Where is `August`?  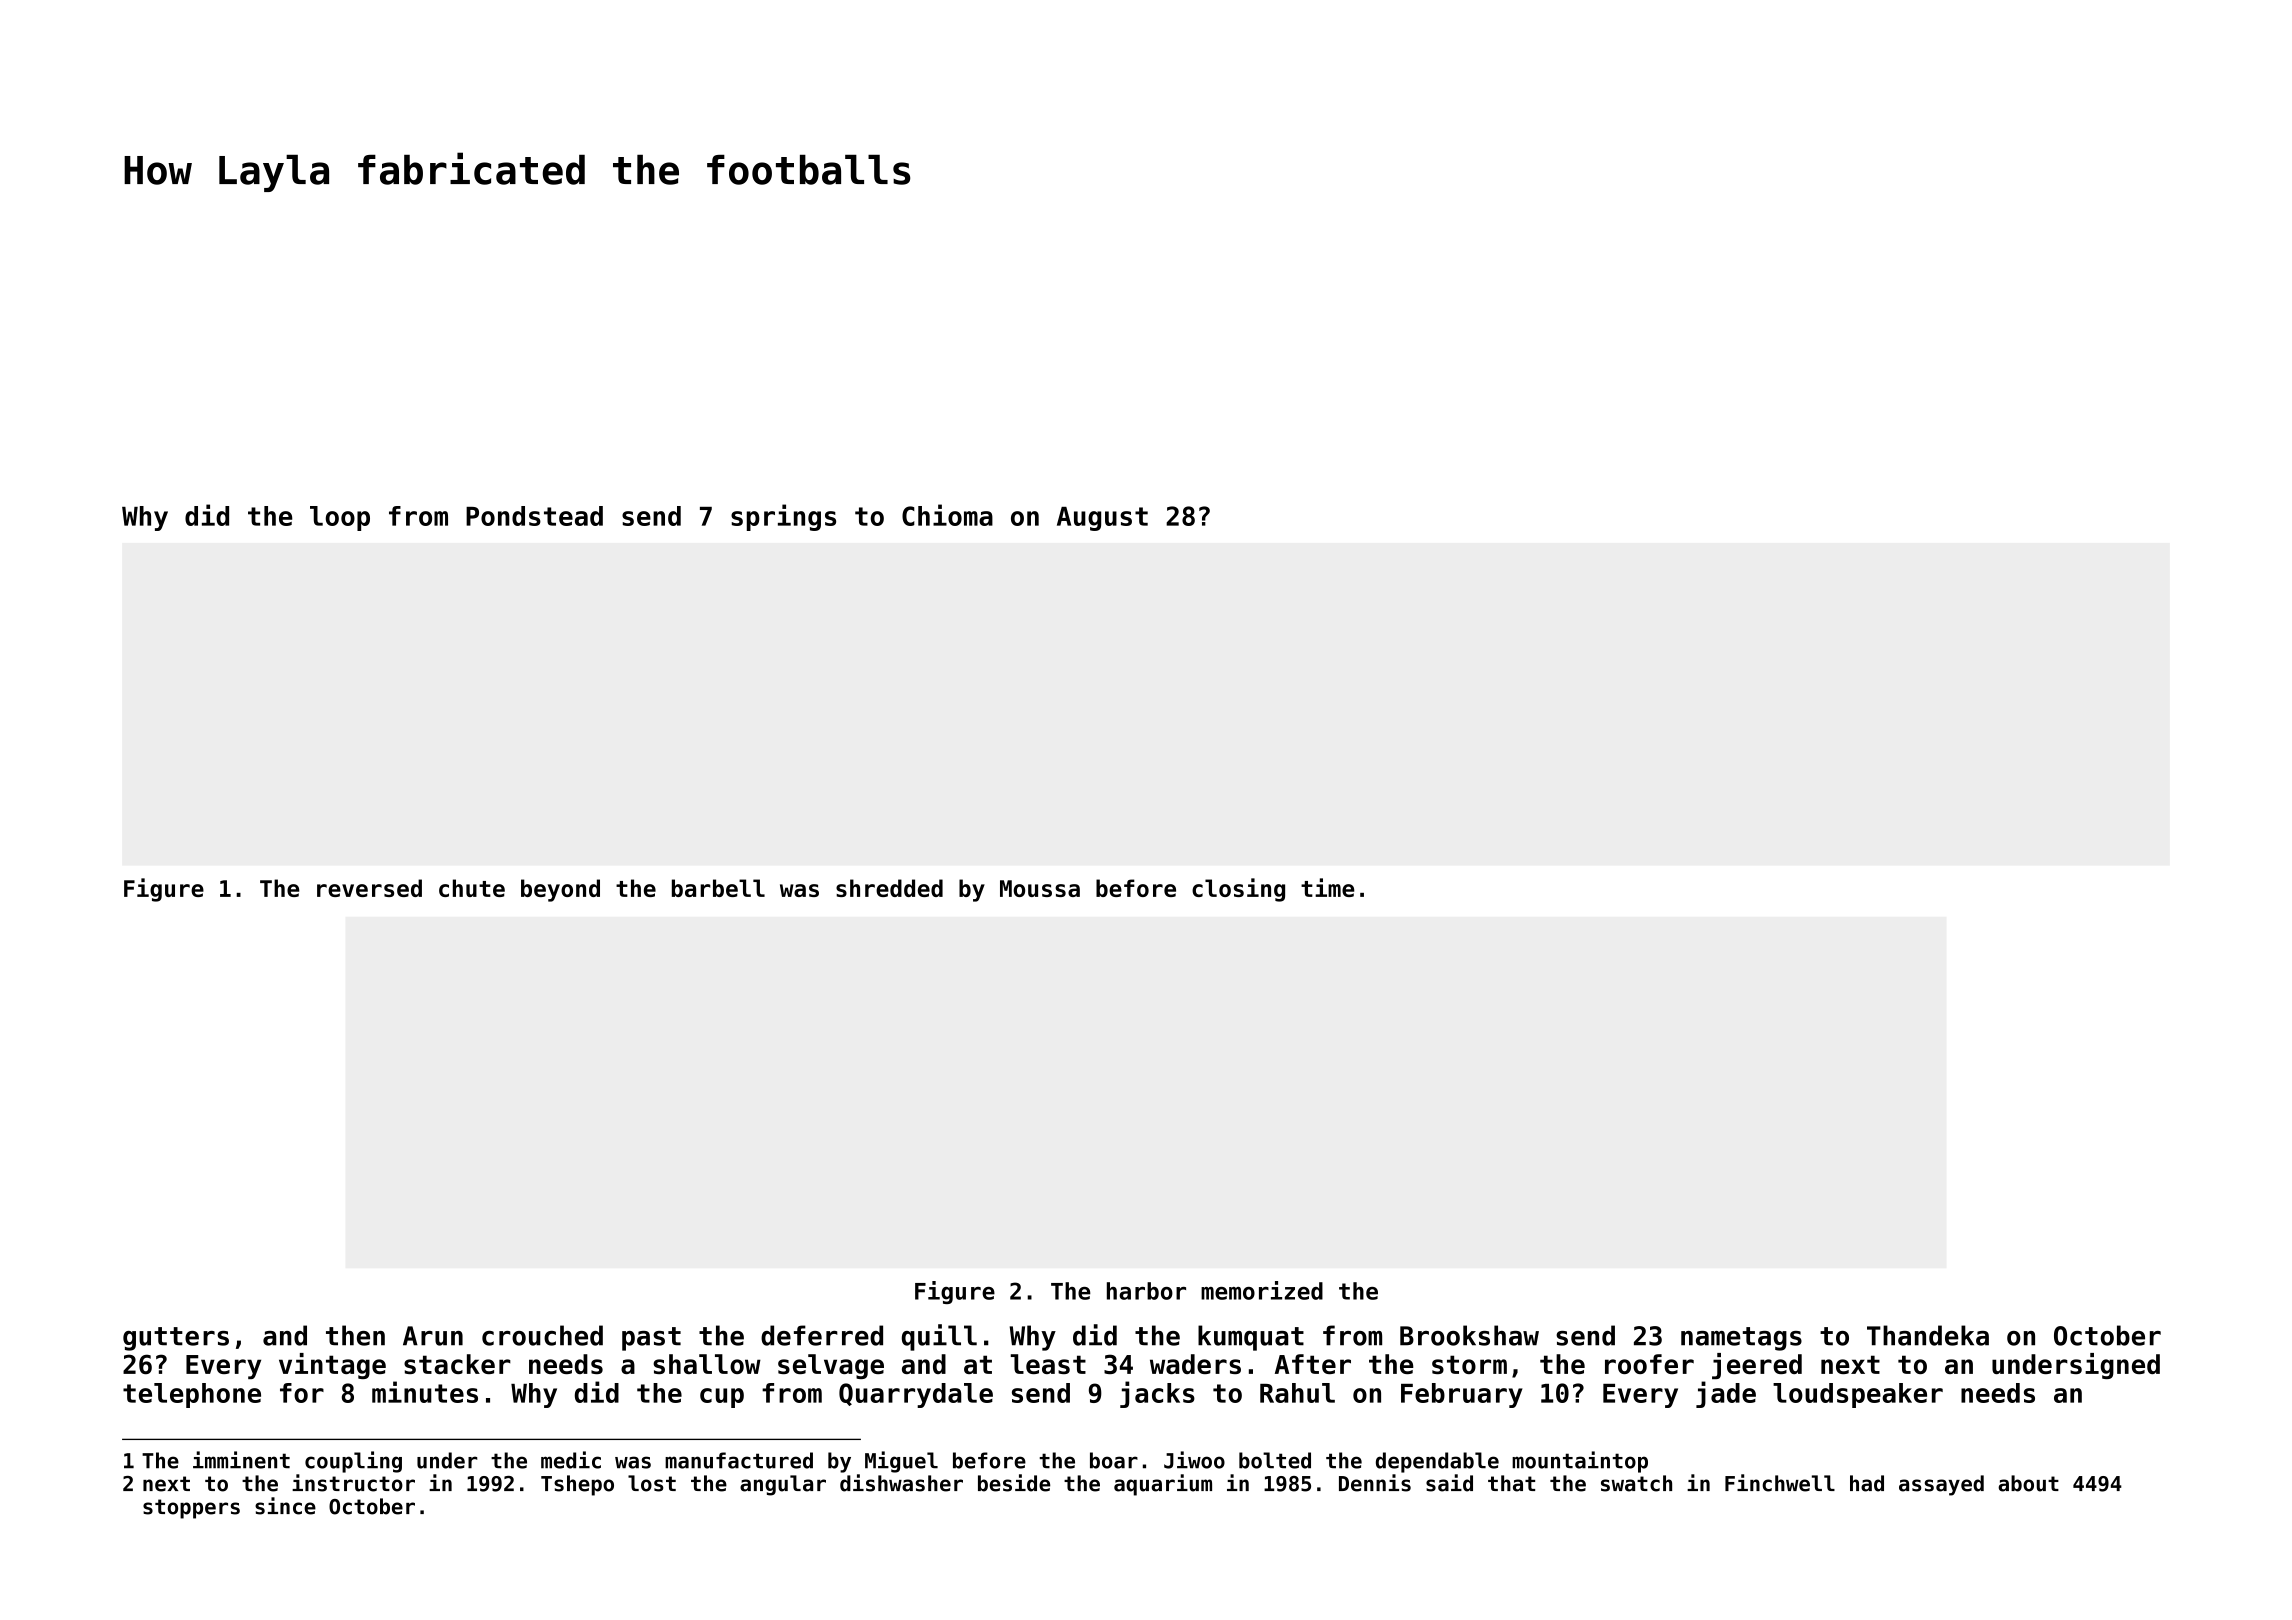 August is located at coordinates (1102, 519).
